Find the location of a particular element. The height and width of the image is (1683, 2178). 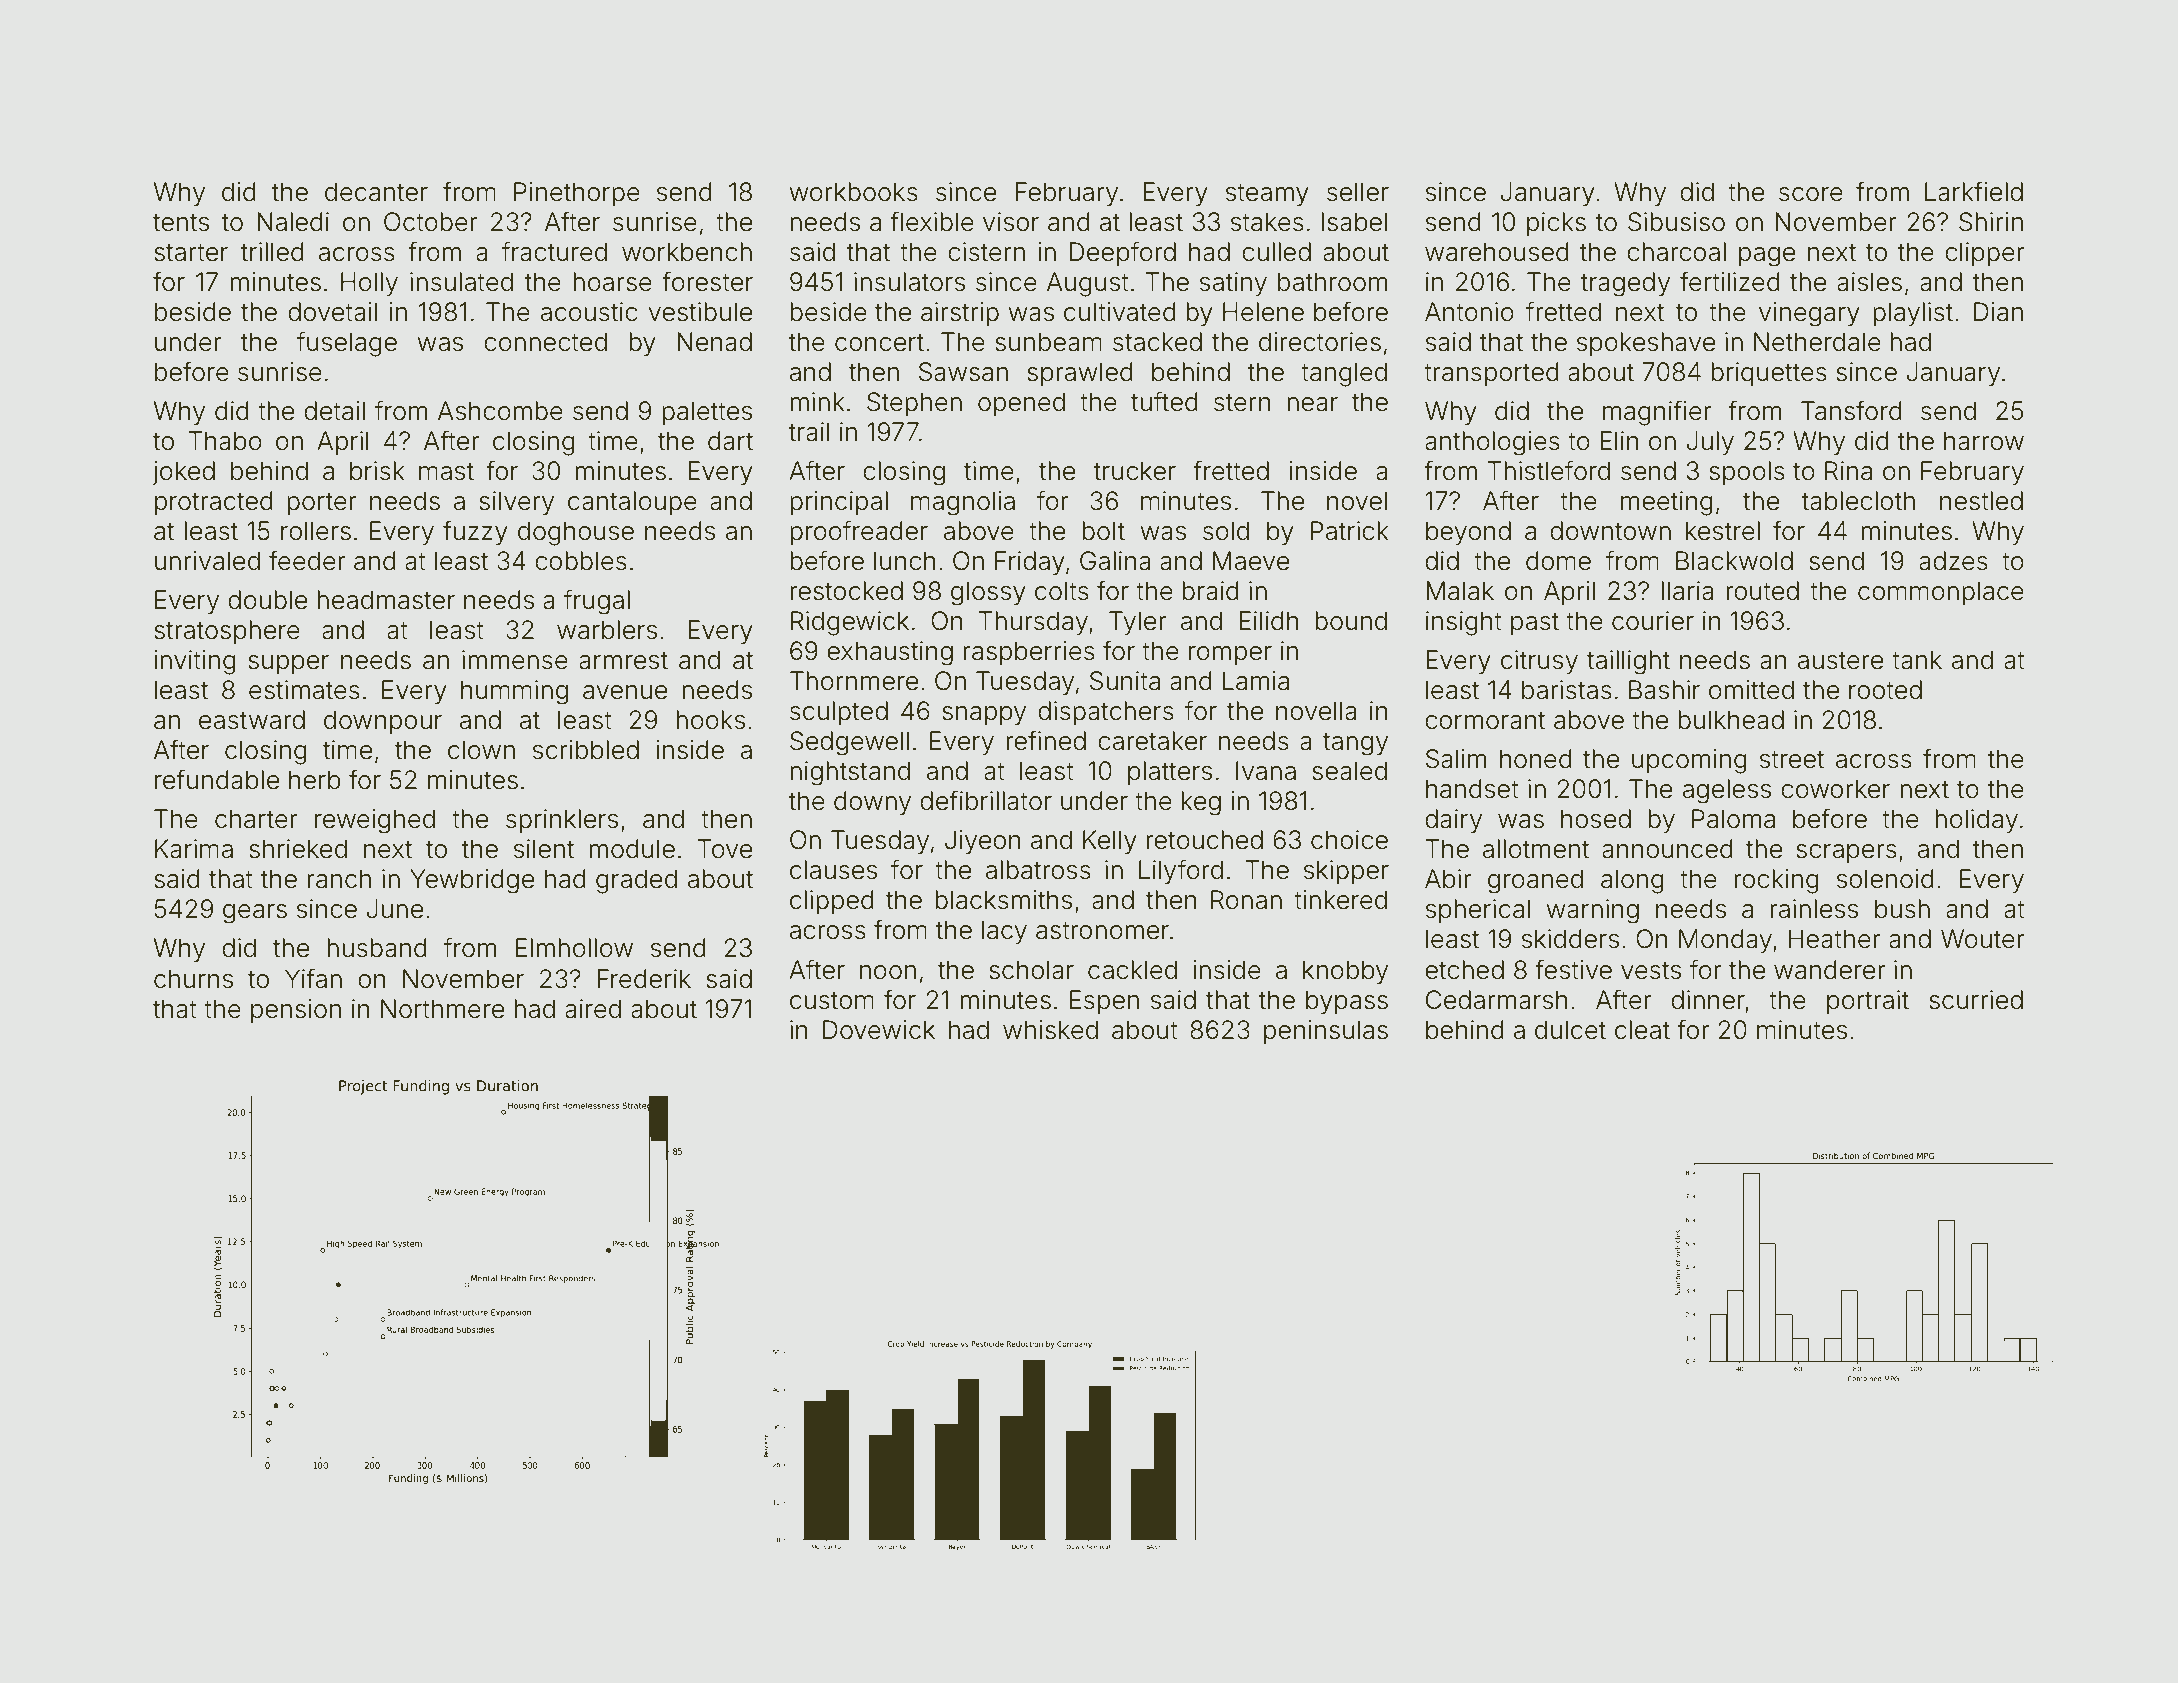

supper is located at coordinates (288, 664).
